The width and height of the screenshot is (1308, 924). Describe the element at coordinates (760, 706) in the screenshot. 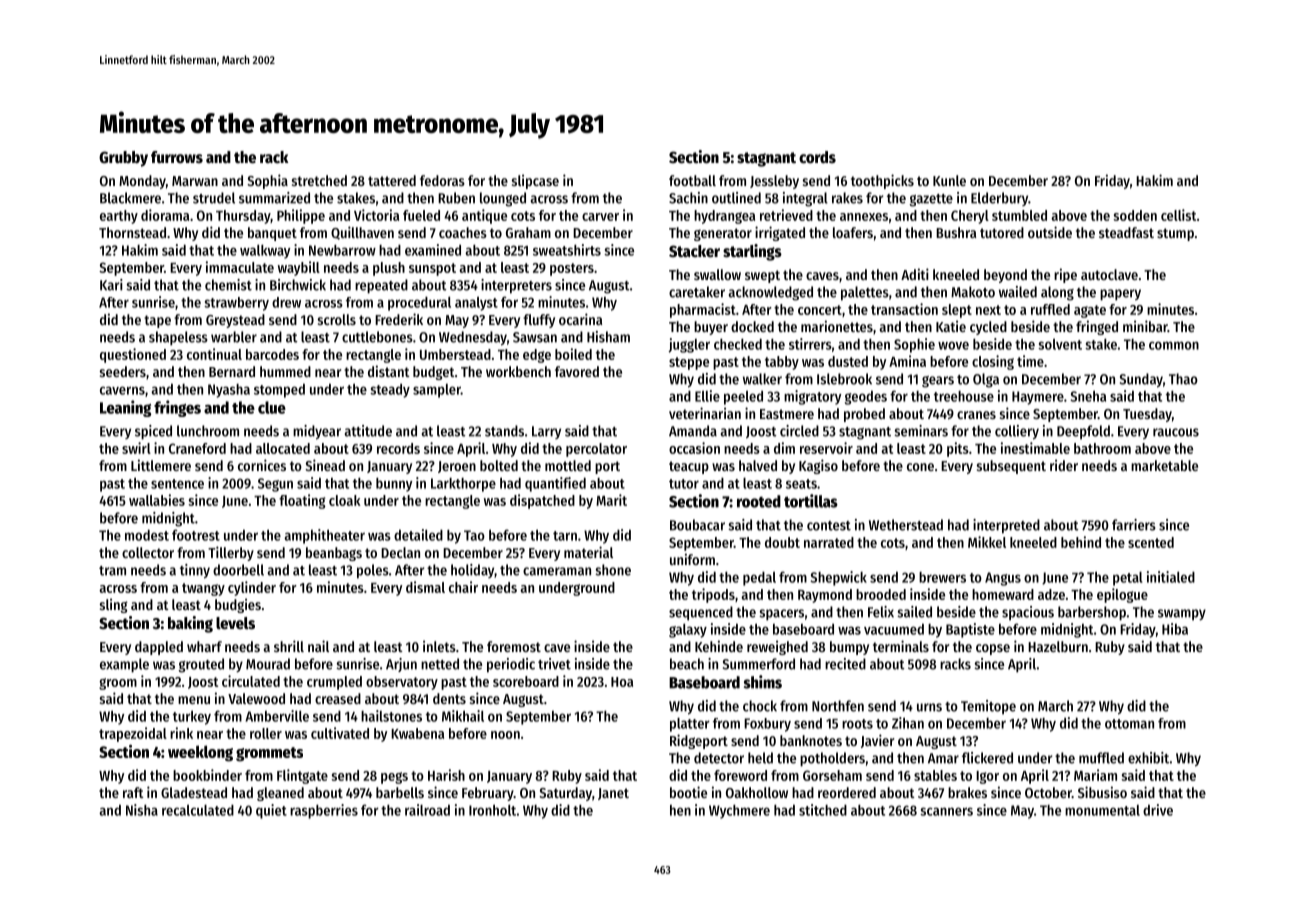

I see `chock` at that location.
